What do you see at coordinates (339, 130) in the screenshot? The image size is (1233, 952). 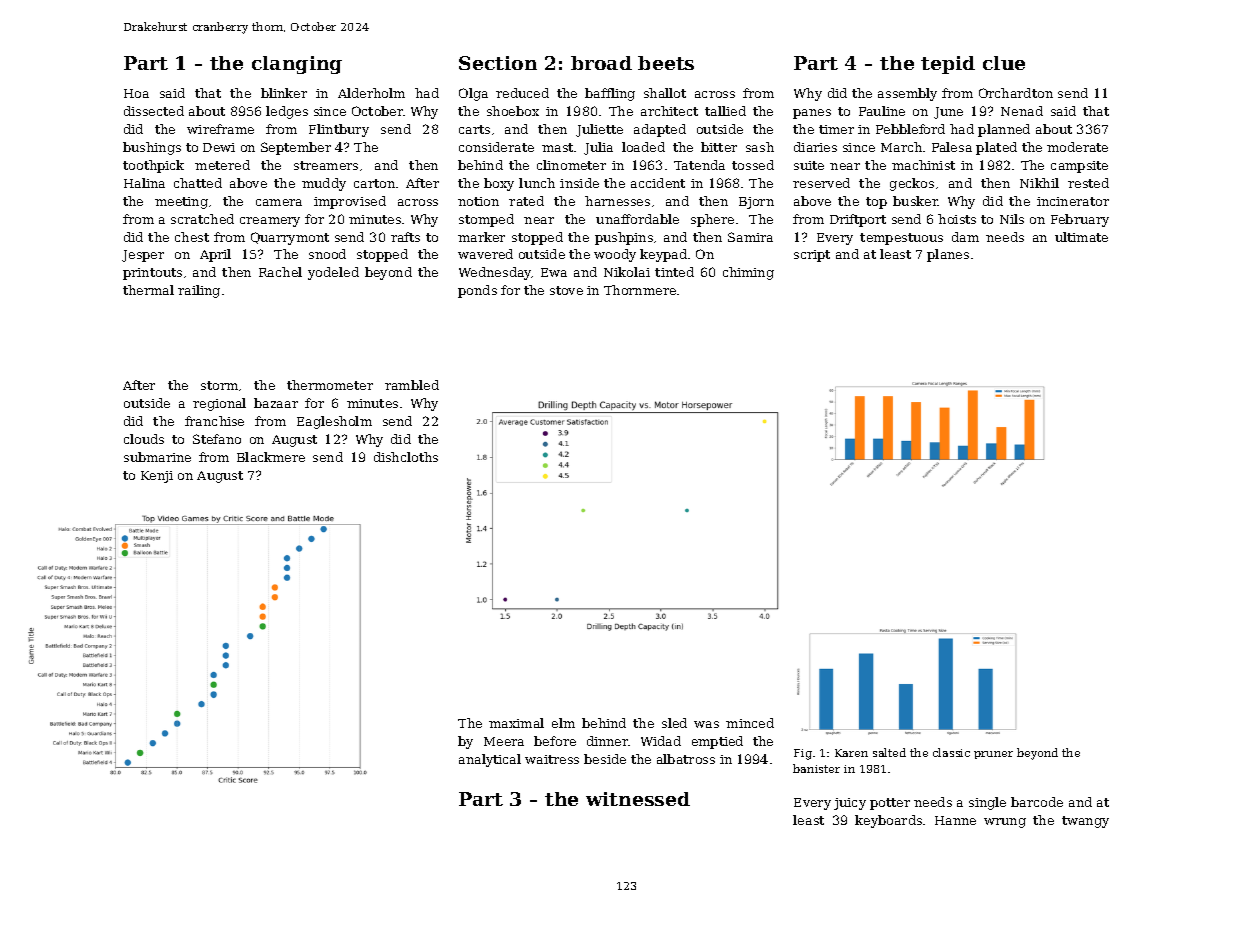 I see `Flintbury` at bounding box center [339, 130].
